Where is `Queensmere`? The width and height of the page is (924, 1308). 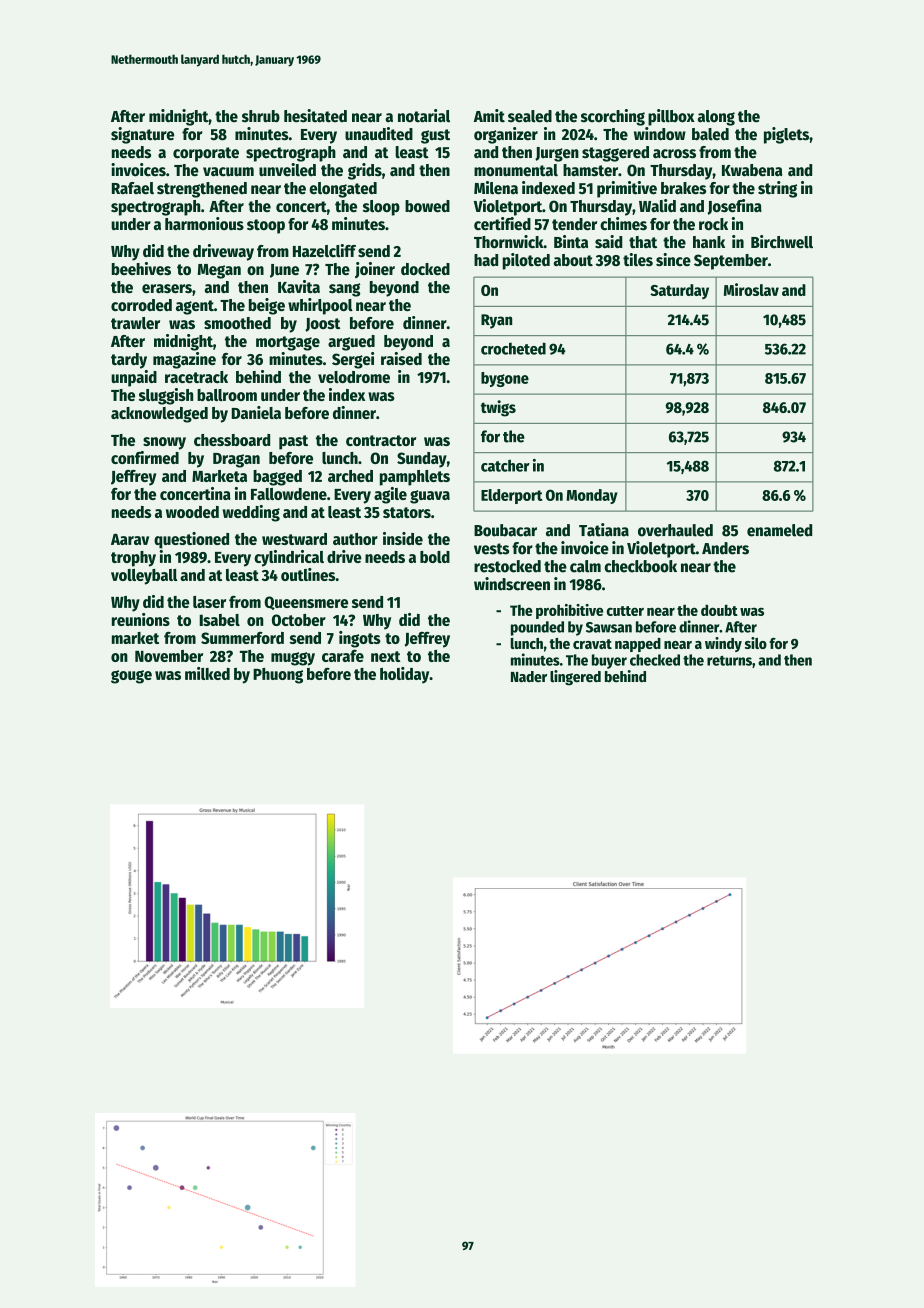 Queensmere is located at coordinates (306, 603).
